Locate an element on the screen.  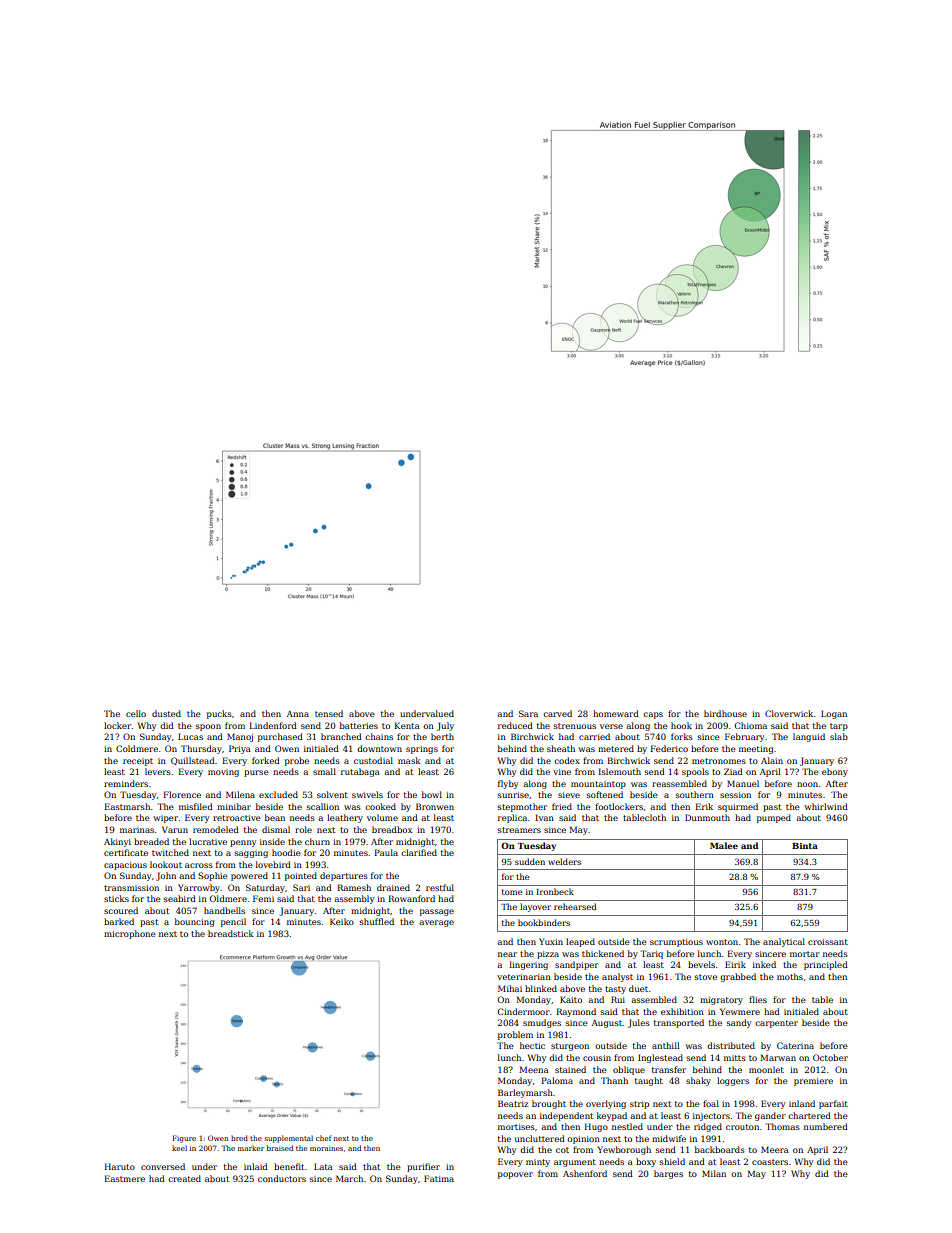
pucks is located at coordinates (219, 714).
